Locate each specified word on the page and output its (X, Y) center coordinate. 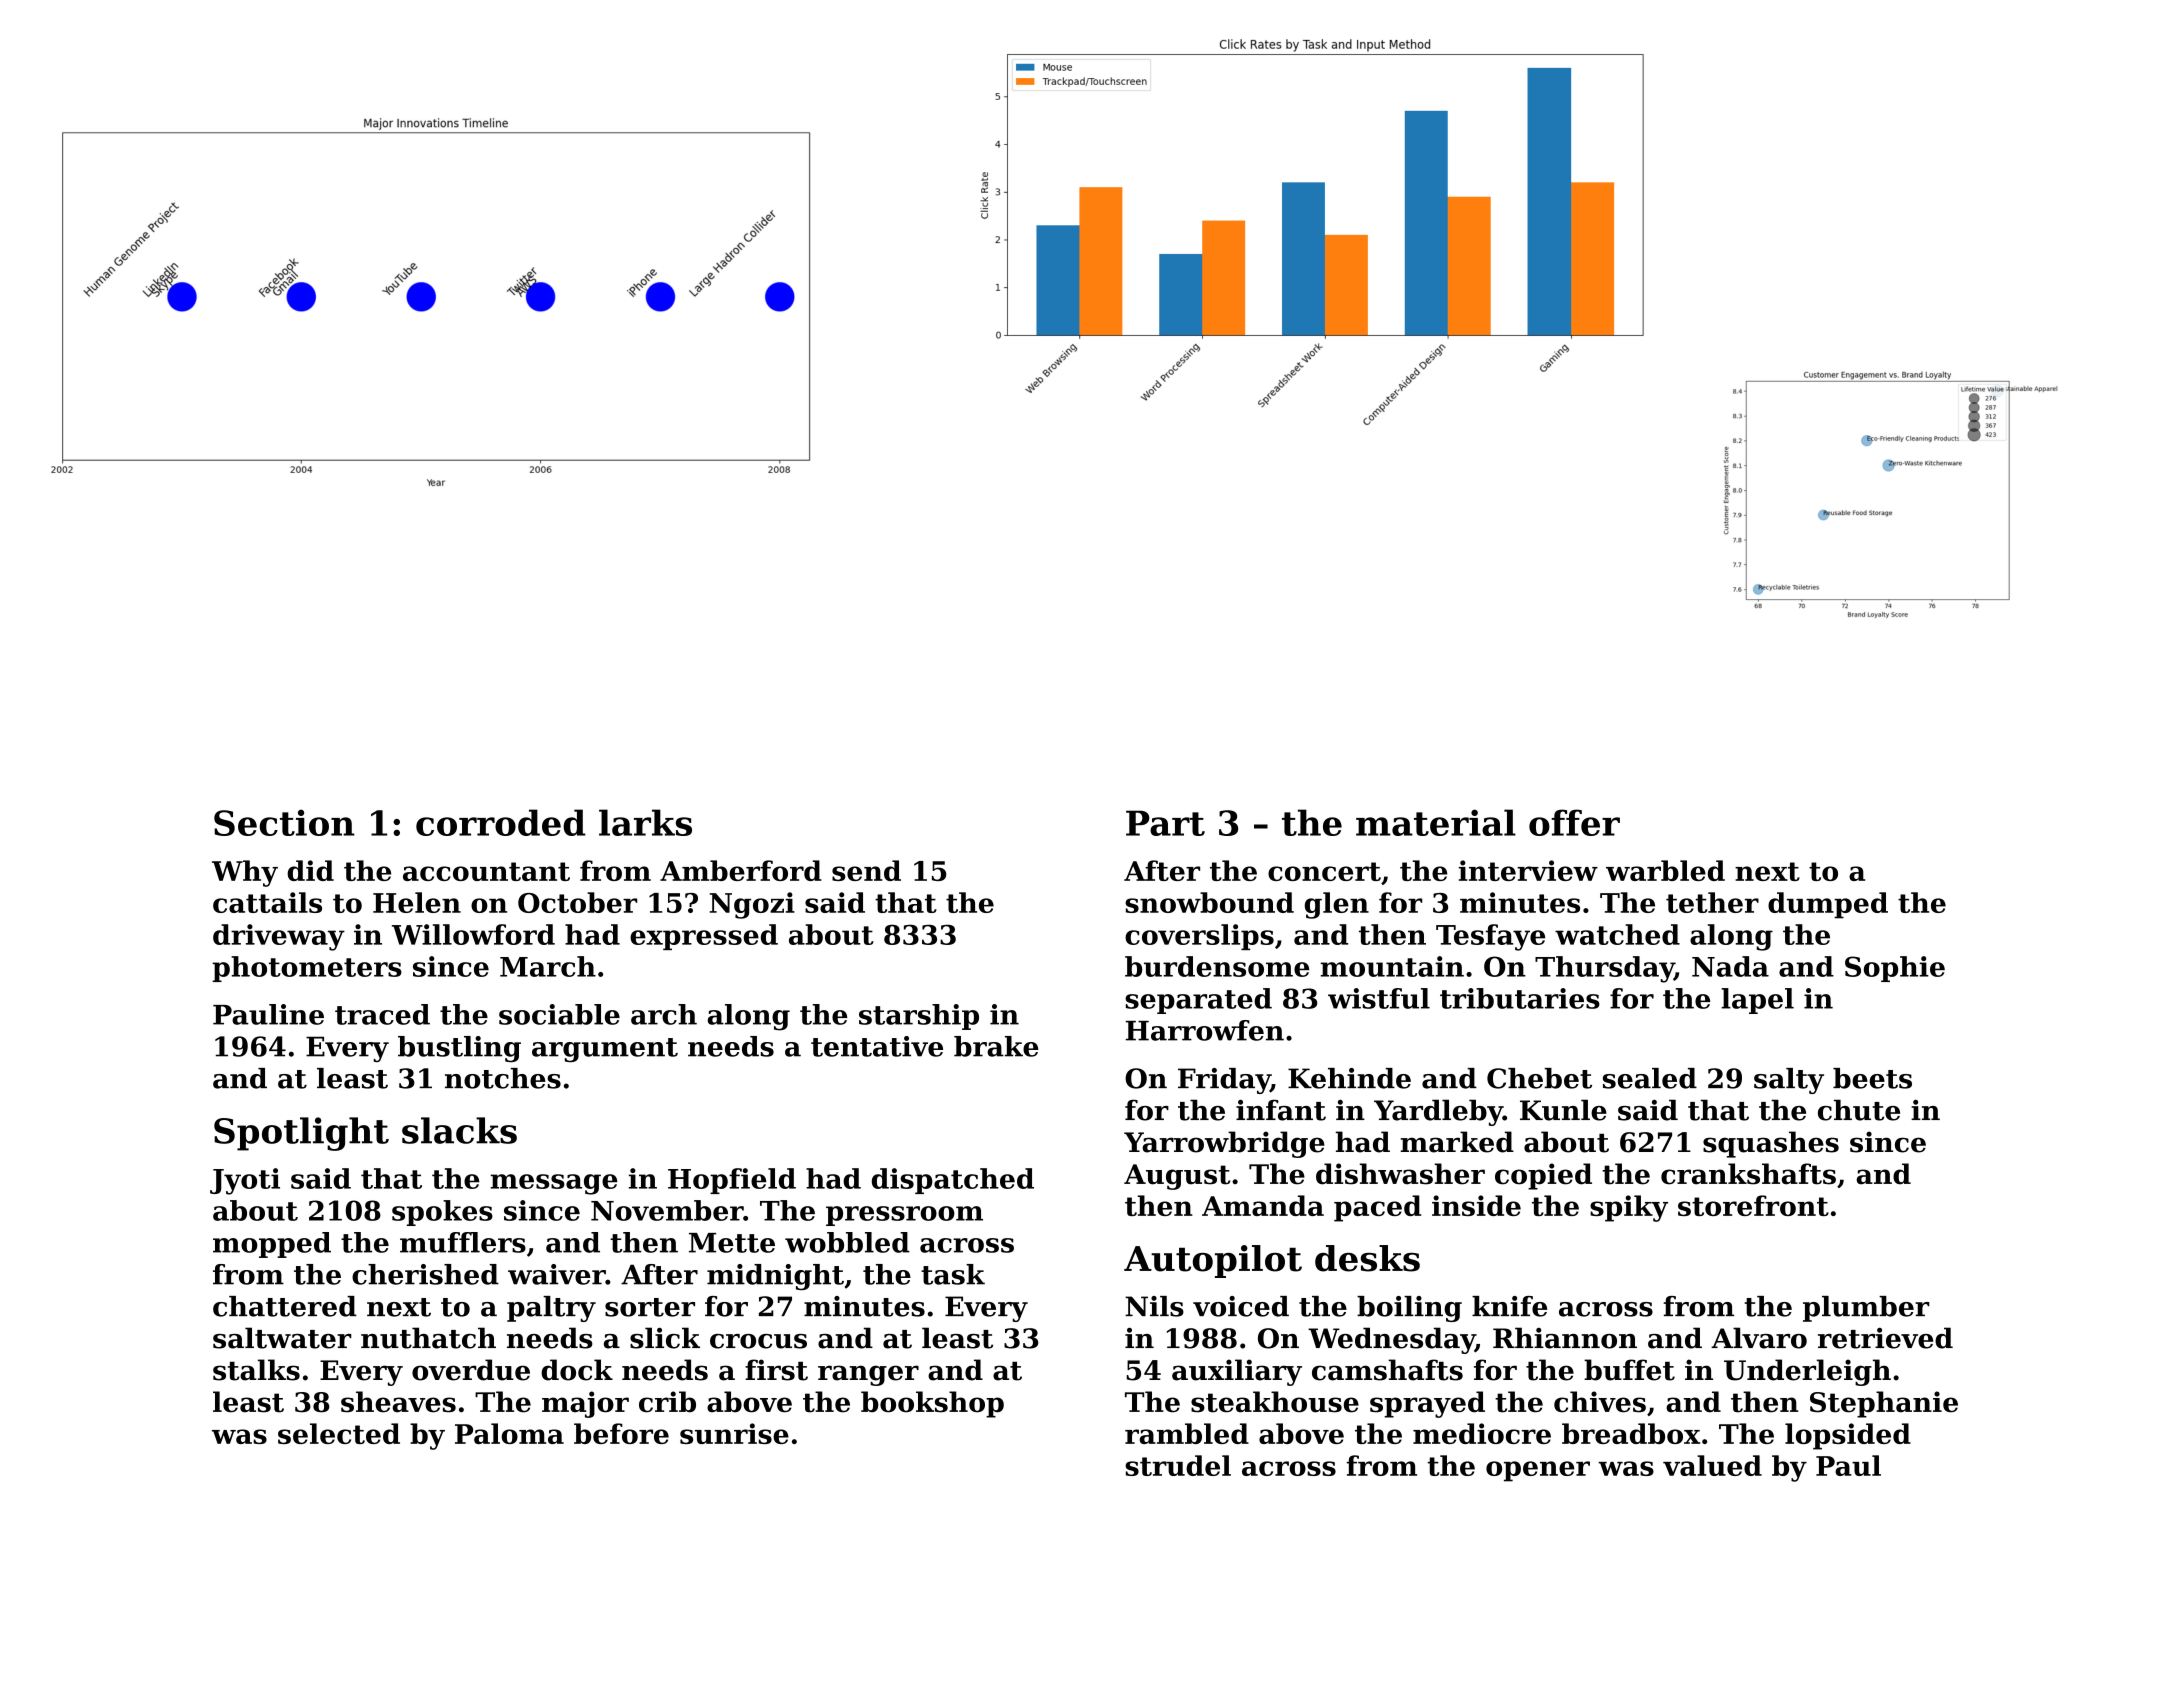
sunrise (734, 1433)
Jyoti (245, 1181)
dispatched (953, 1181)
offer (1574, 822)
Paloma (509, 1433)
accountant (486, 871)
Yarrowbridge (1224, 1144)
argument (605, 1050)
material (1436, 822)
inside (1476, 1205)
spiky (1629, 1208)
